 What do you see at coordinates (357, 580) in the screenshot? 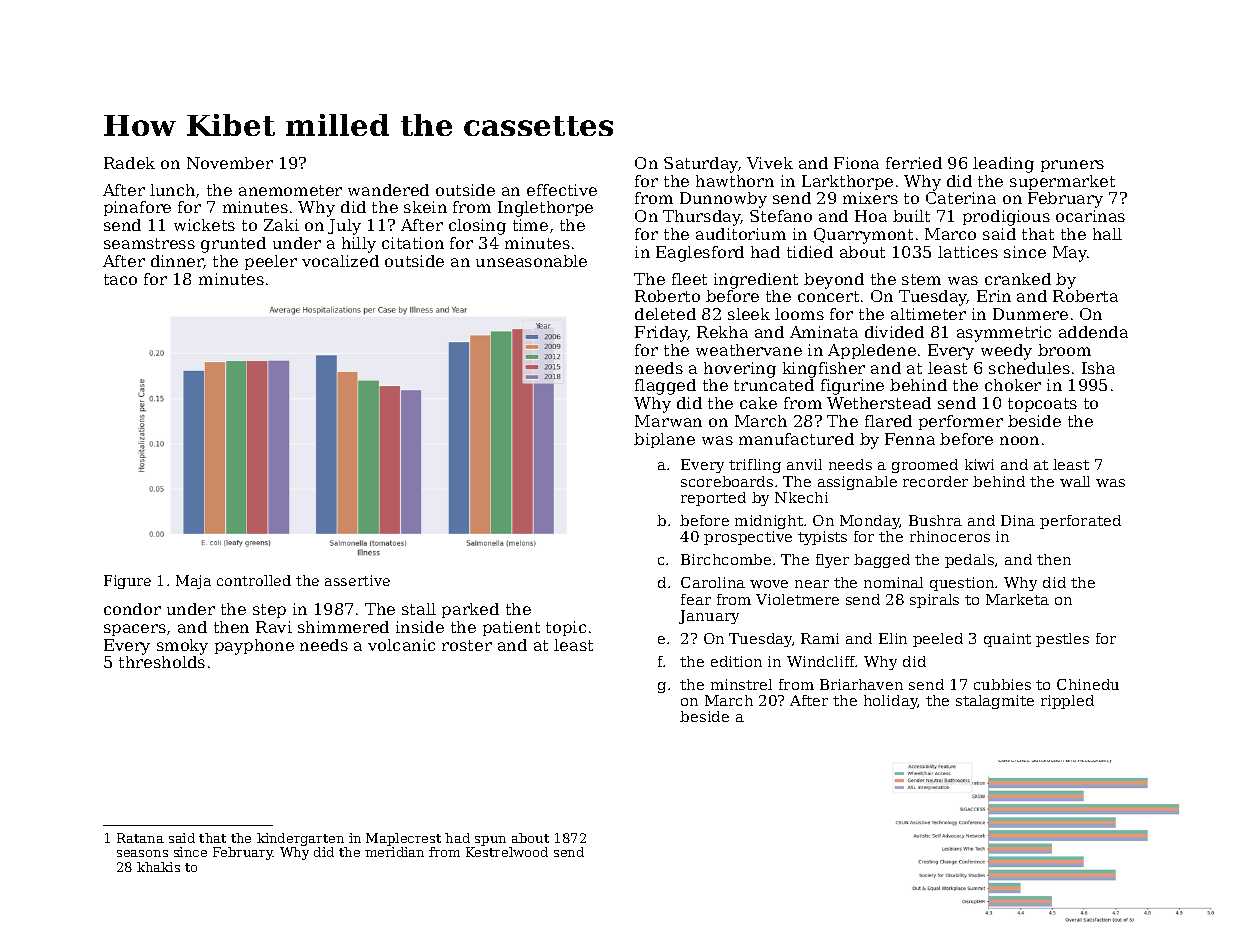
I see `assertive` at bounding box center [357, 580].
